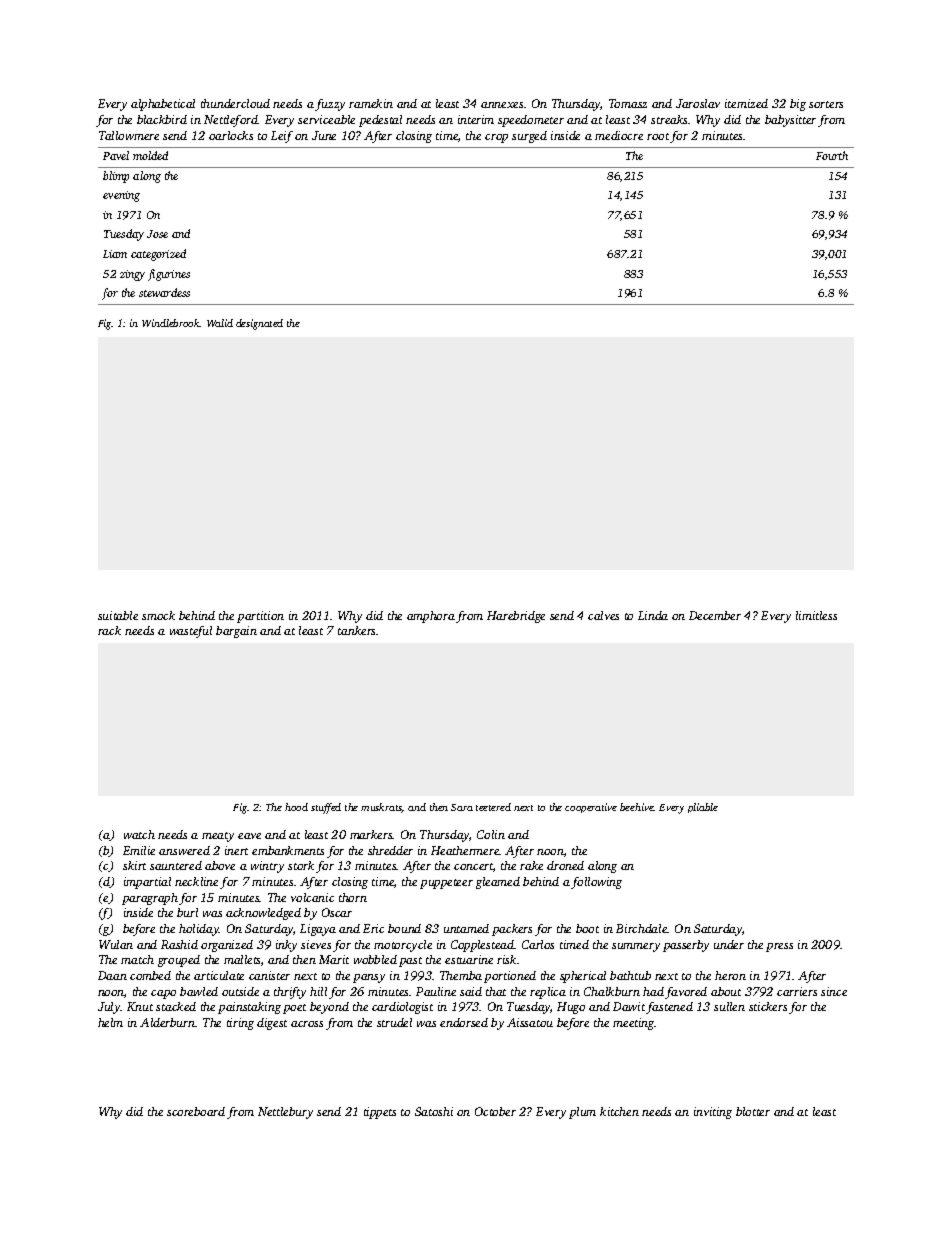 This screenshot has width=952, height=1233. I want to click on helm, so click(110, 1022).
